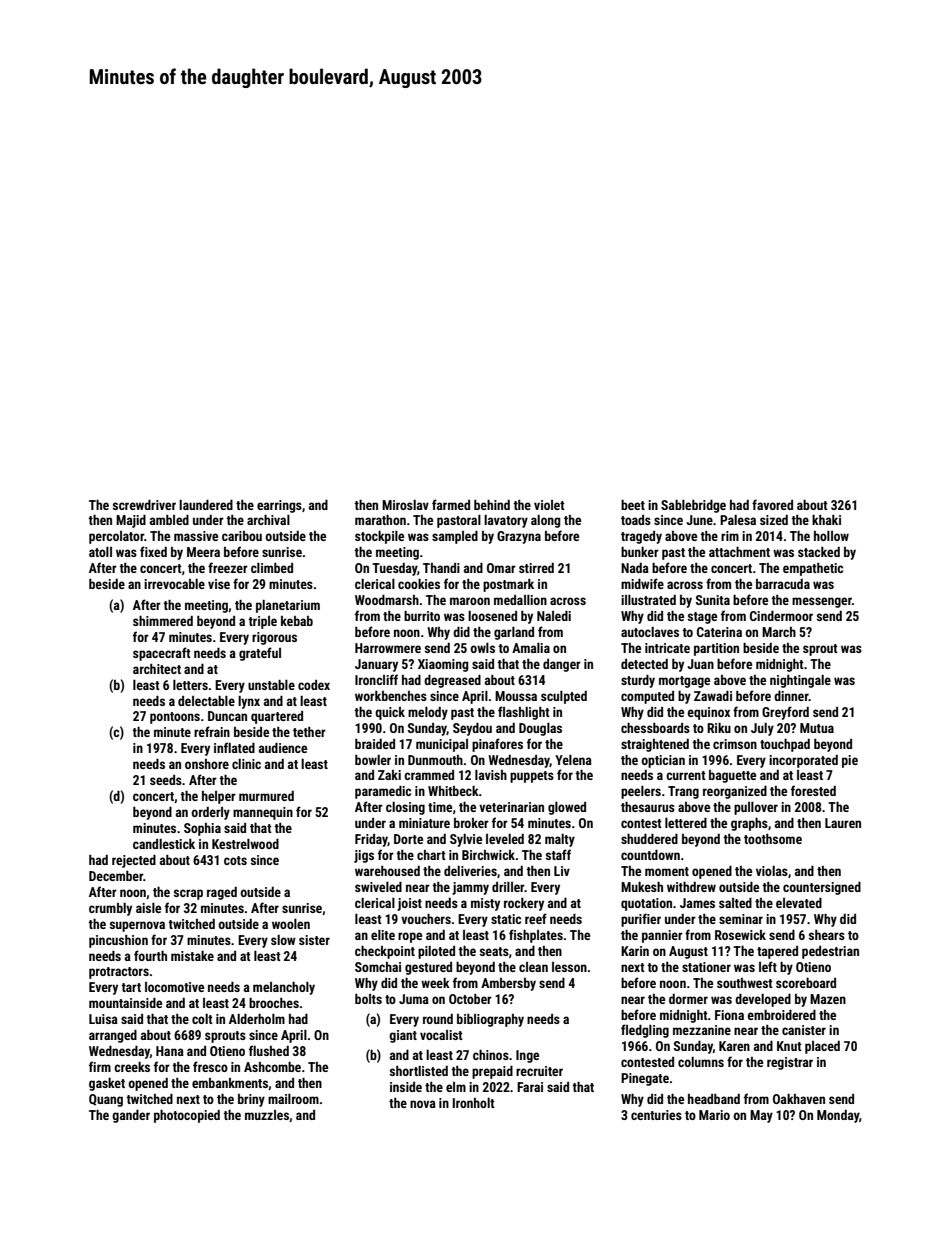 This page has width=952, height=1233. Describe the element at coordinates (175, 718) in the page. I see `pontoons` at that location.
